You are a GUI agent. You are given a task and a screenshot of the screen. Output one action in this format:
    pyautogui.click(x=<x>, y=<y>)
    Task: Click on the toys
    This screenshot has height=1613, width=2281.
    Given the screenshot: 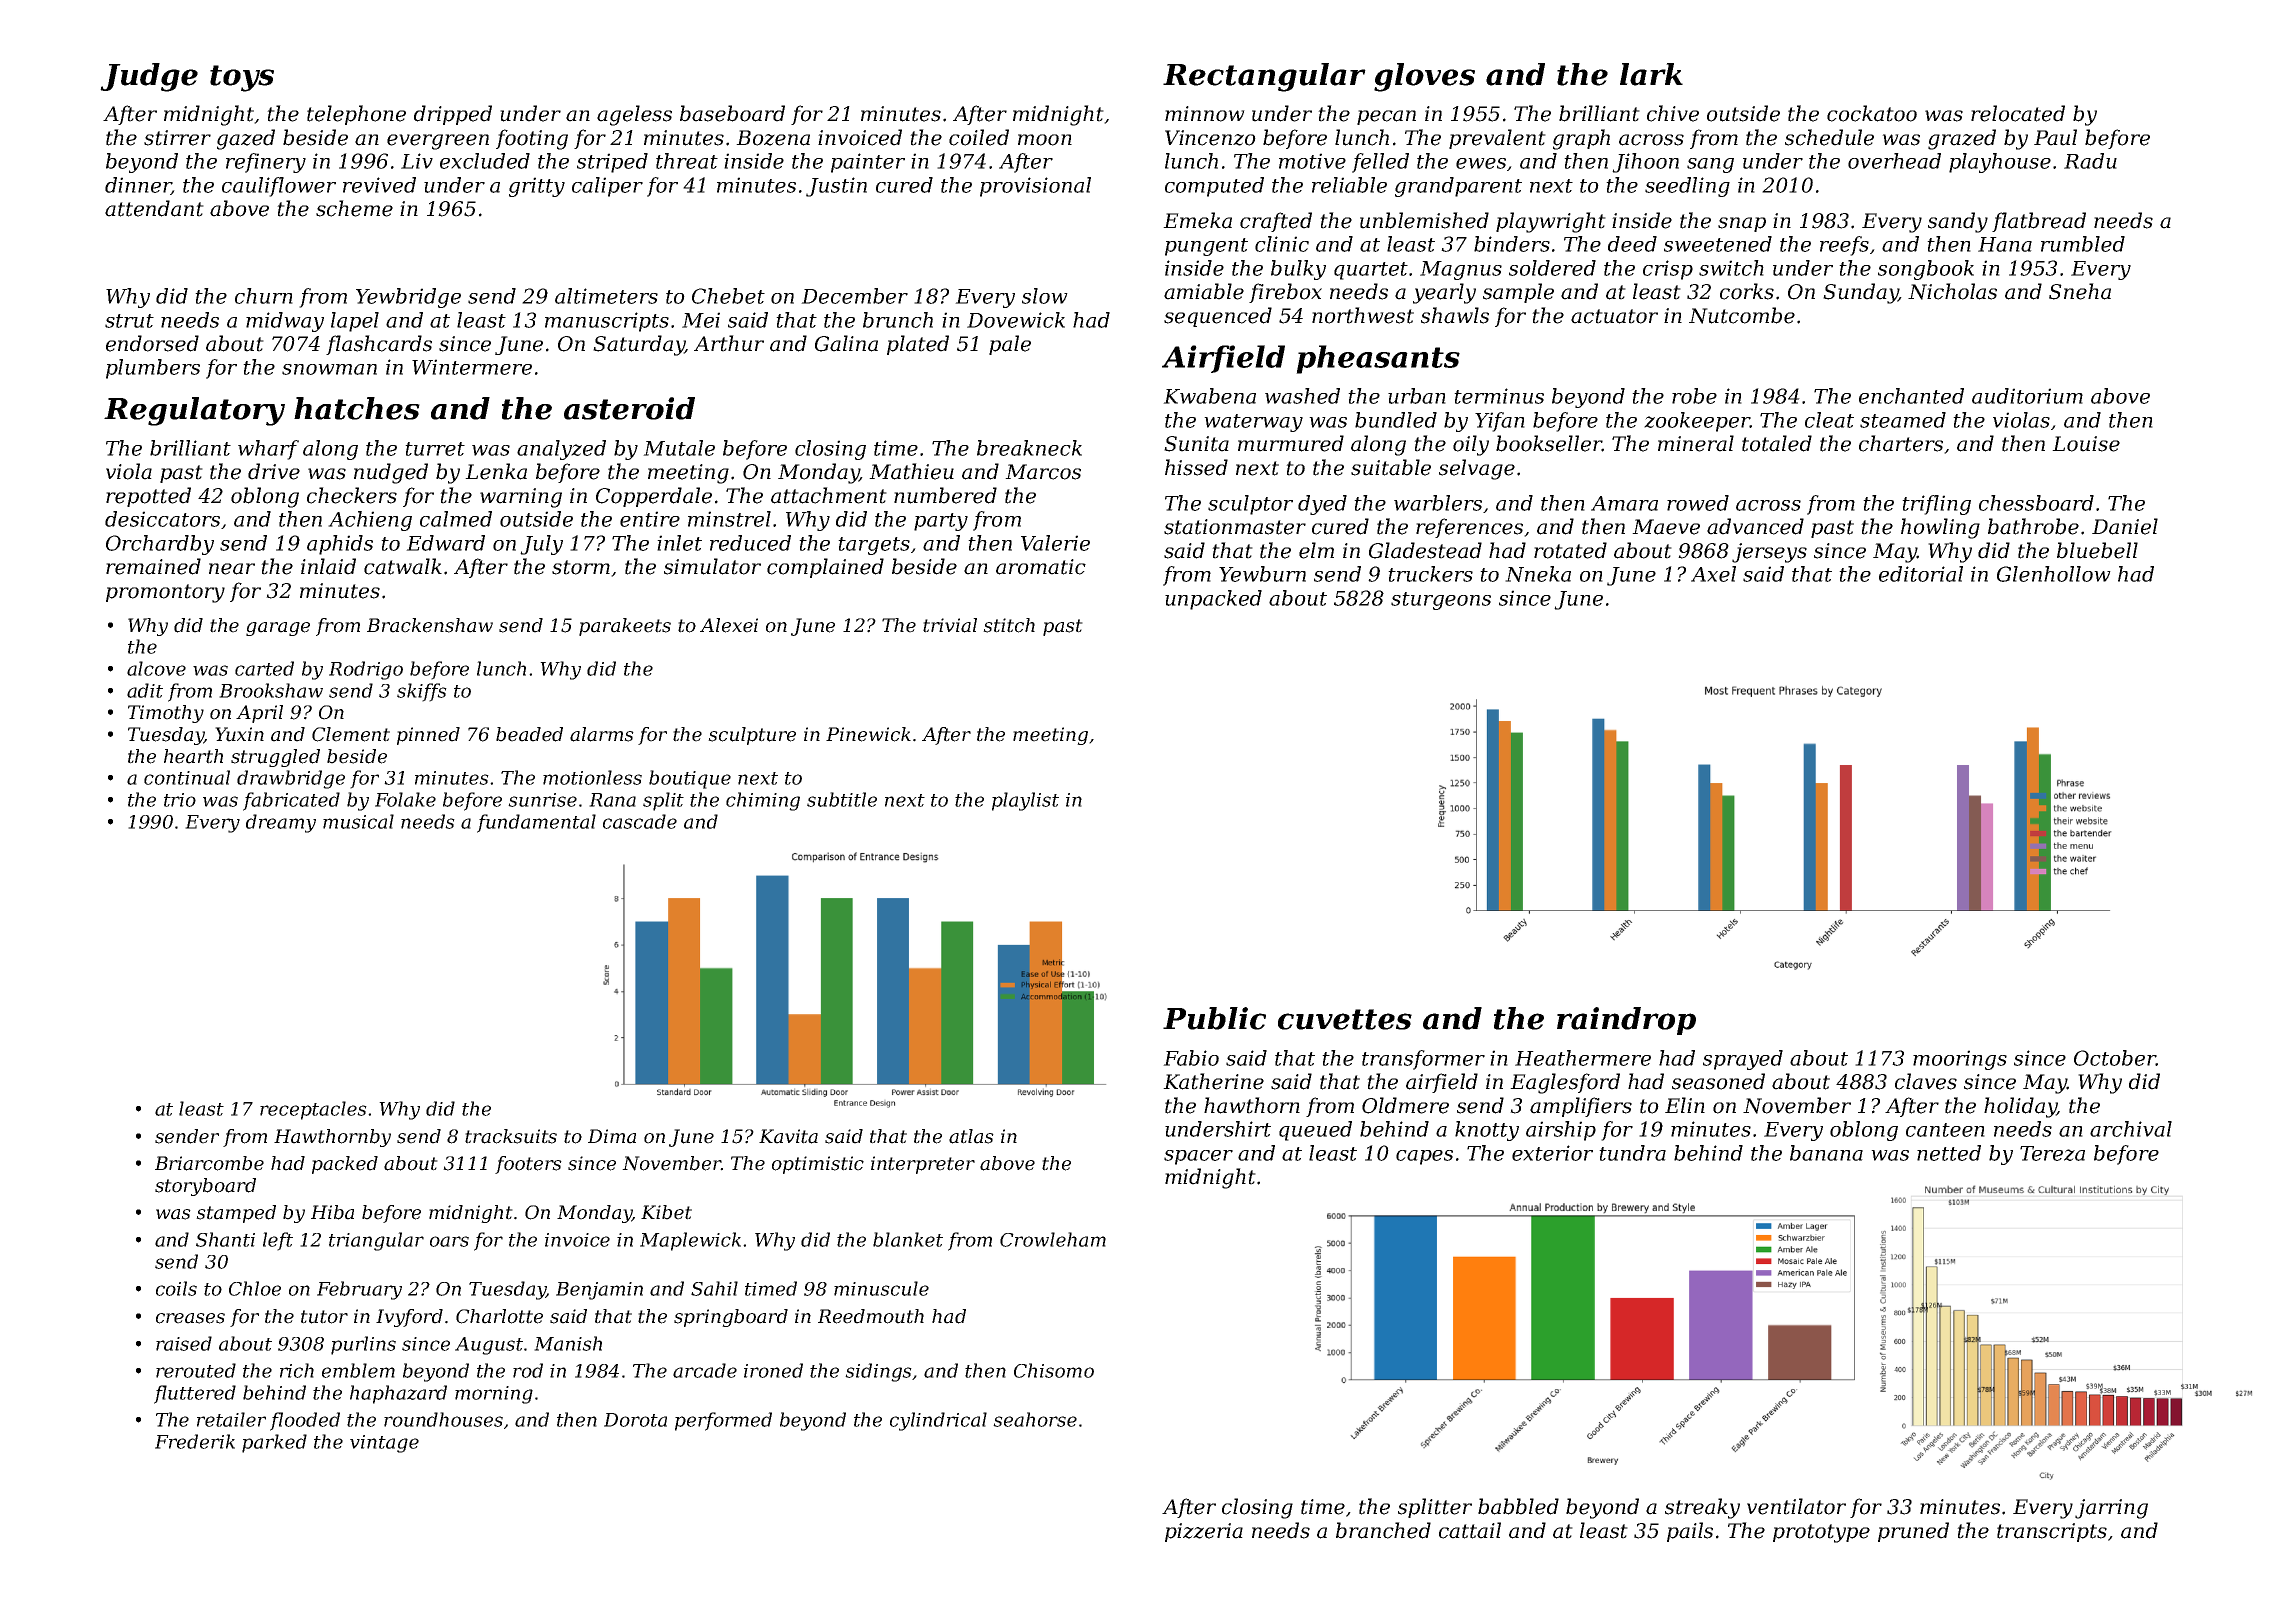 What is the action you would take?
    pyautogui.click(x=242, y=78)
